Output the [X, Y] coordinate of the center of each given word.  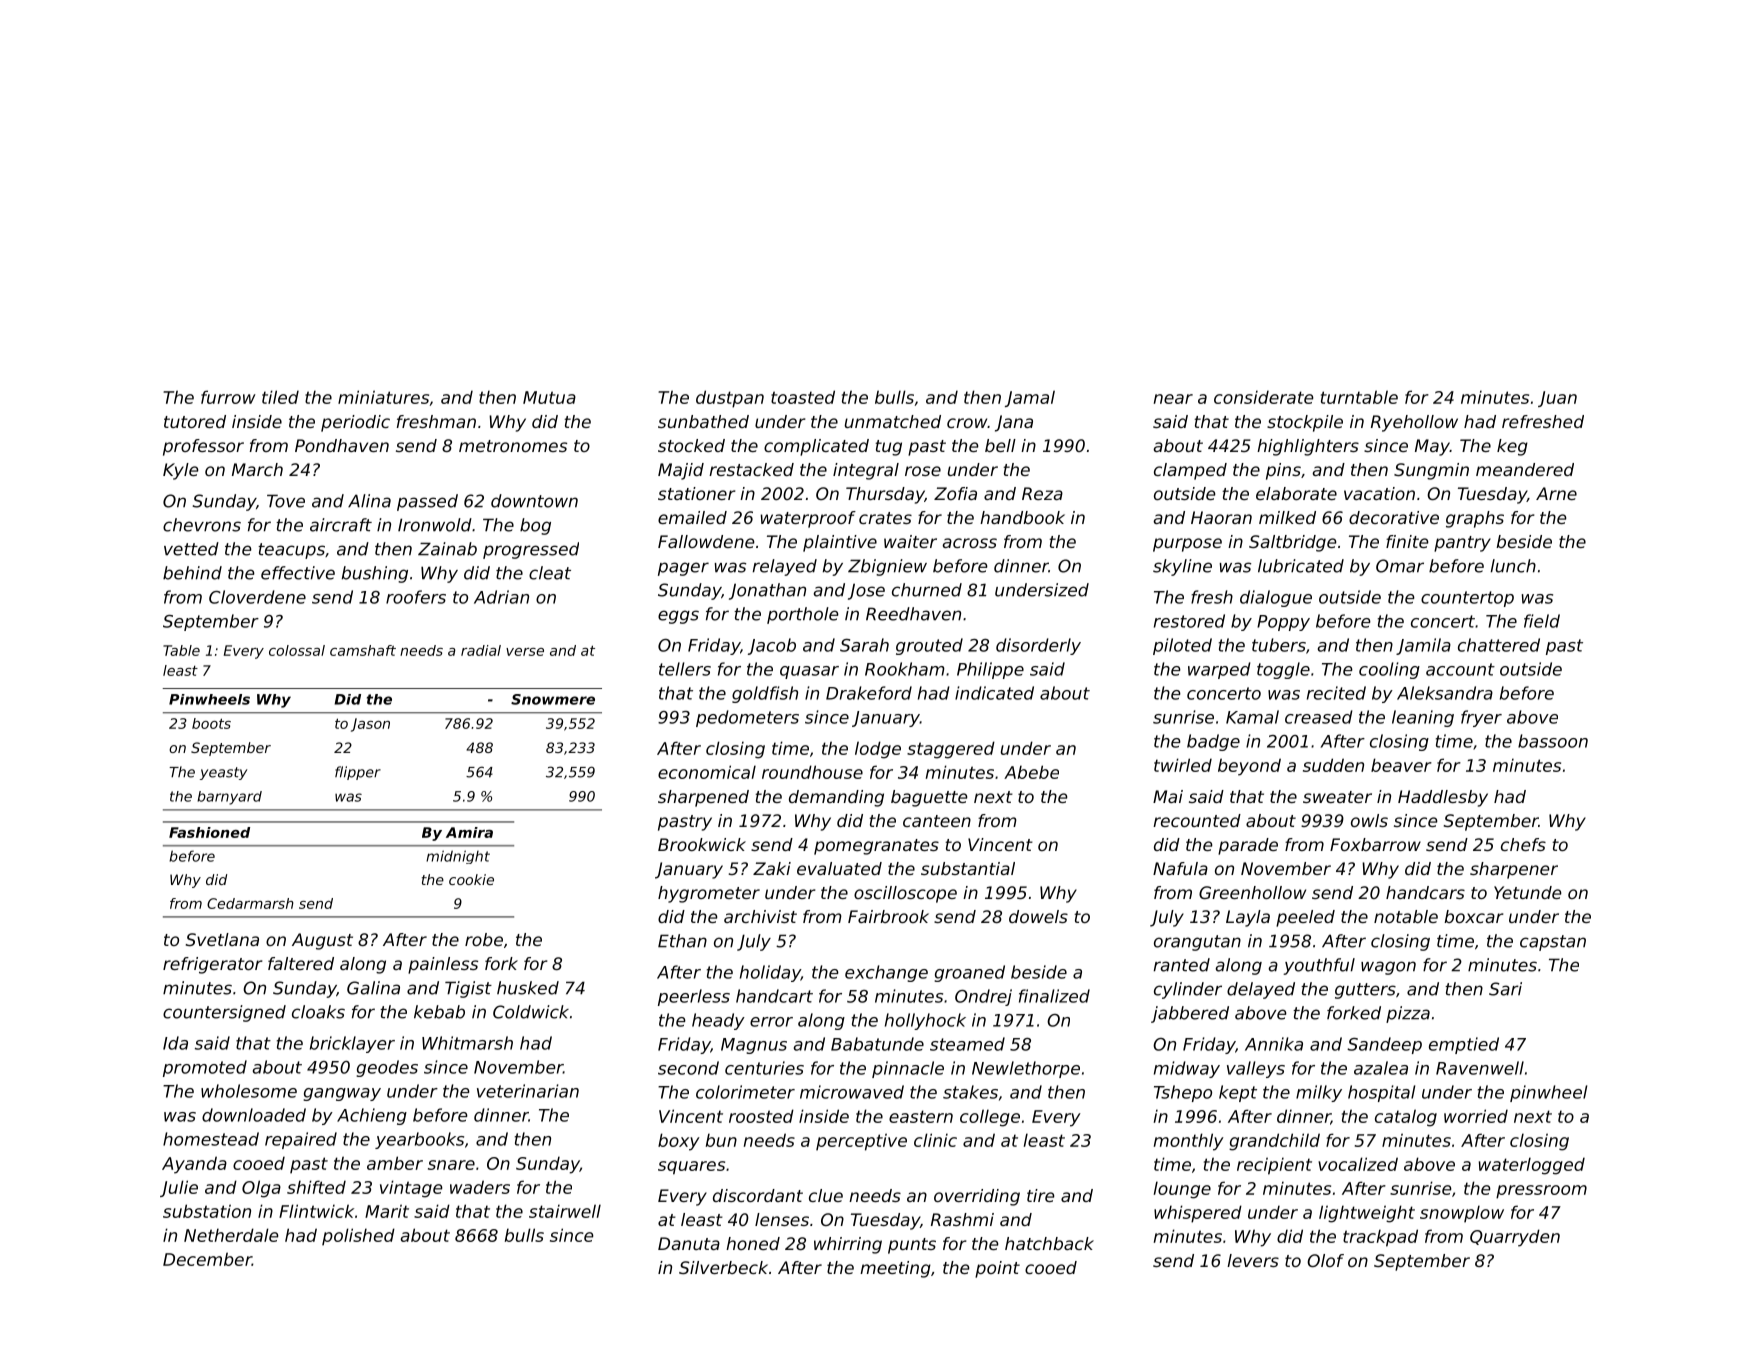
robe [484, 939]
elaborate [1296, 493]
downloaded [254, 1115]
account [1460, 669]
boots [211, 723]
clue [826, 1195]
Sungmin [1431, 471]
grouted [929, 646]
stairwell [565, 1211]
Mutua [549, 397]
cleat [550, 573]
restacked [751, 469]
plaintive [840, 543]
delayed [1261, 990]
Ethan [682, 941]
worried [1476, 1116]
